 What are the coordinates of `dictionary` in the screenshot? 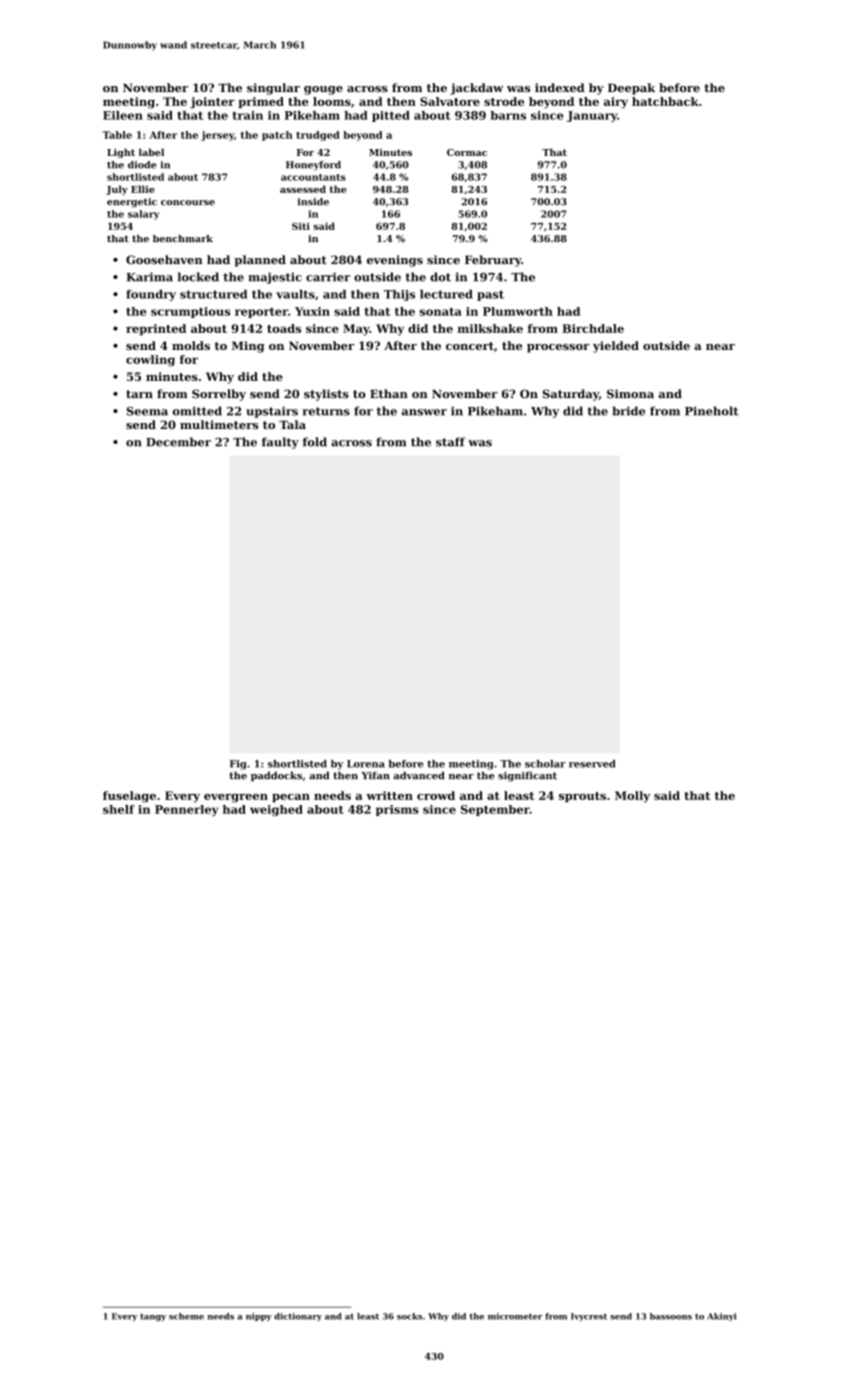 It's located at (298, 1317).
